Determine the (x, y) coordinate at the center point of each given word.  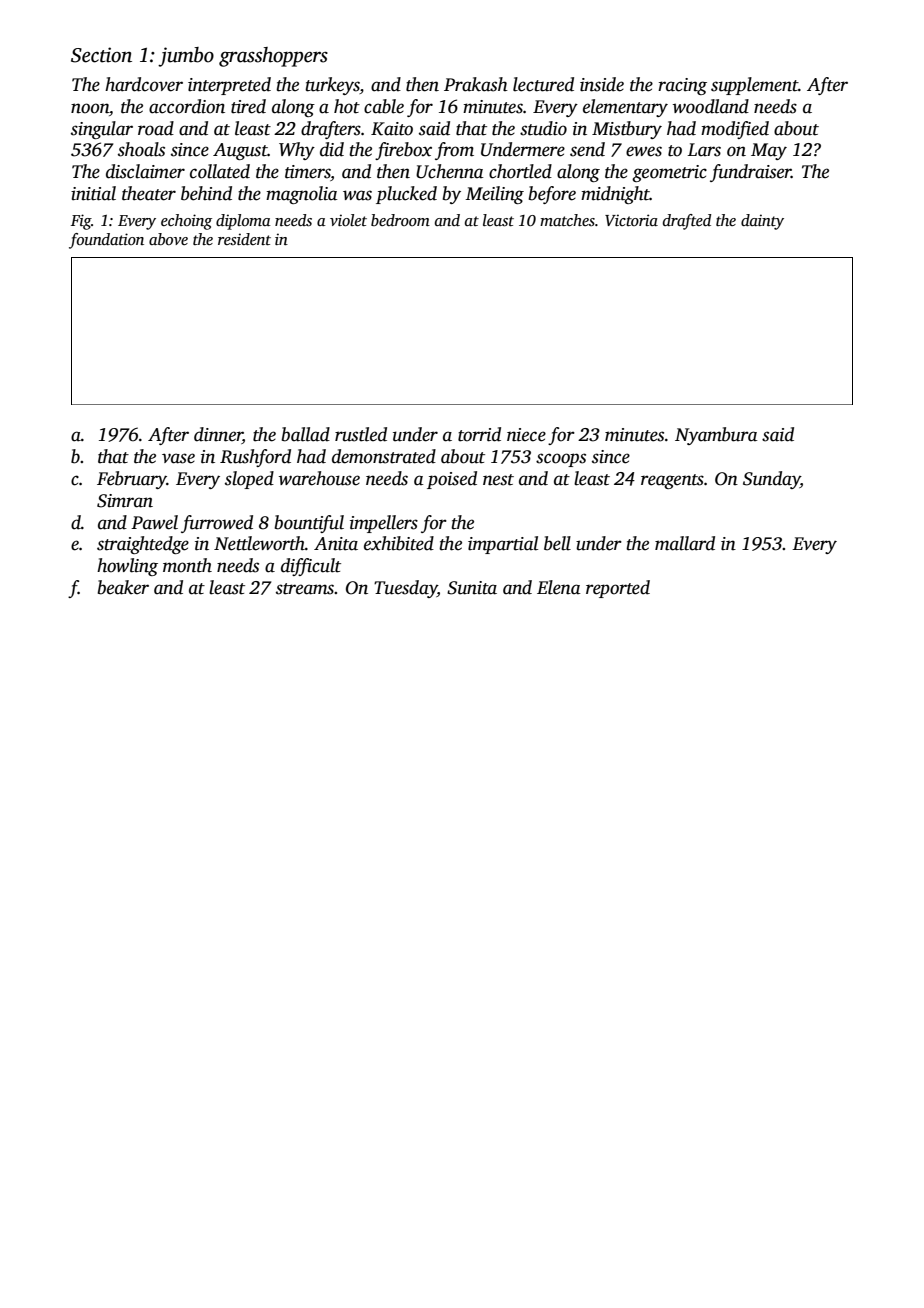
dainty (762, 222)
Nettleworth (259, 543)
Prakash (476, 84)
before (552, 195)
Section (101, 55)
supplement (754, 86)
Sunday (771, 480)
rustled (361, 434)
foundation (106, 241)
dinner (218, 435)
